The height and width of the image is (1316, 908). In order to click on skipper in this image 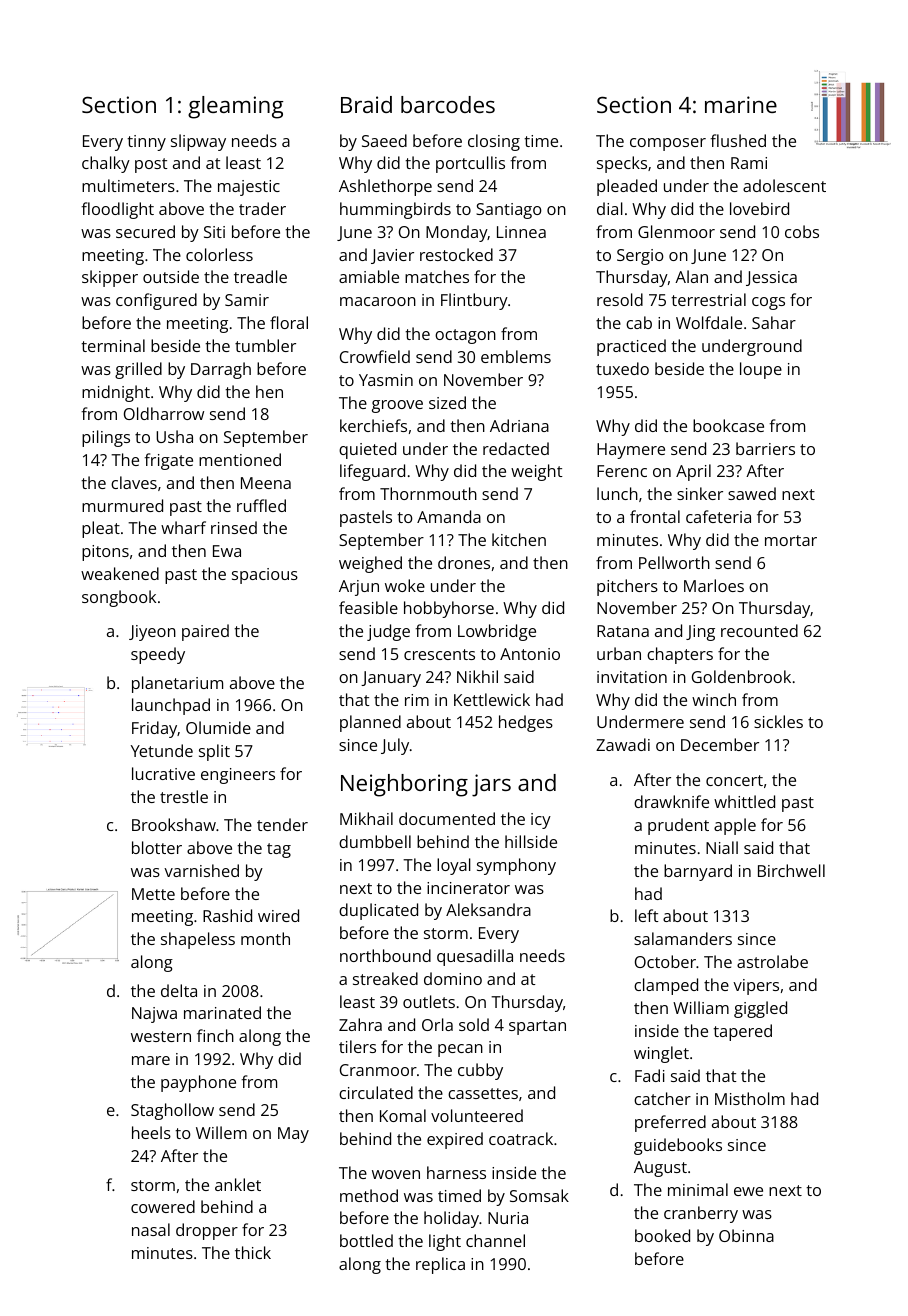, I will do `click(110, 278)`.
